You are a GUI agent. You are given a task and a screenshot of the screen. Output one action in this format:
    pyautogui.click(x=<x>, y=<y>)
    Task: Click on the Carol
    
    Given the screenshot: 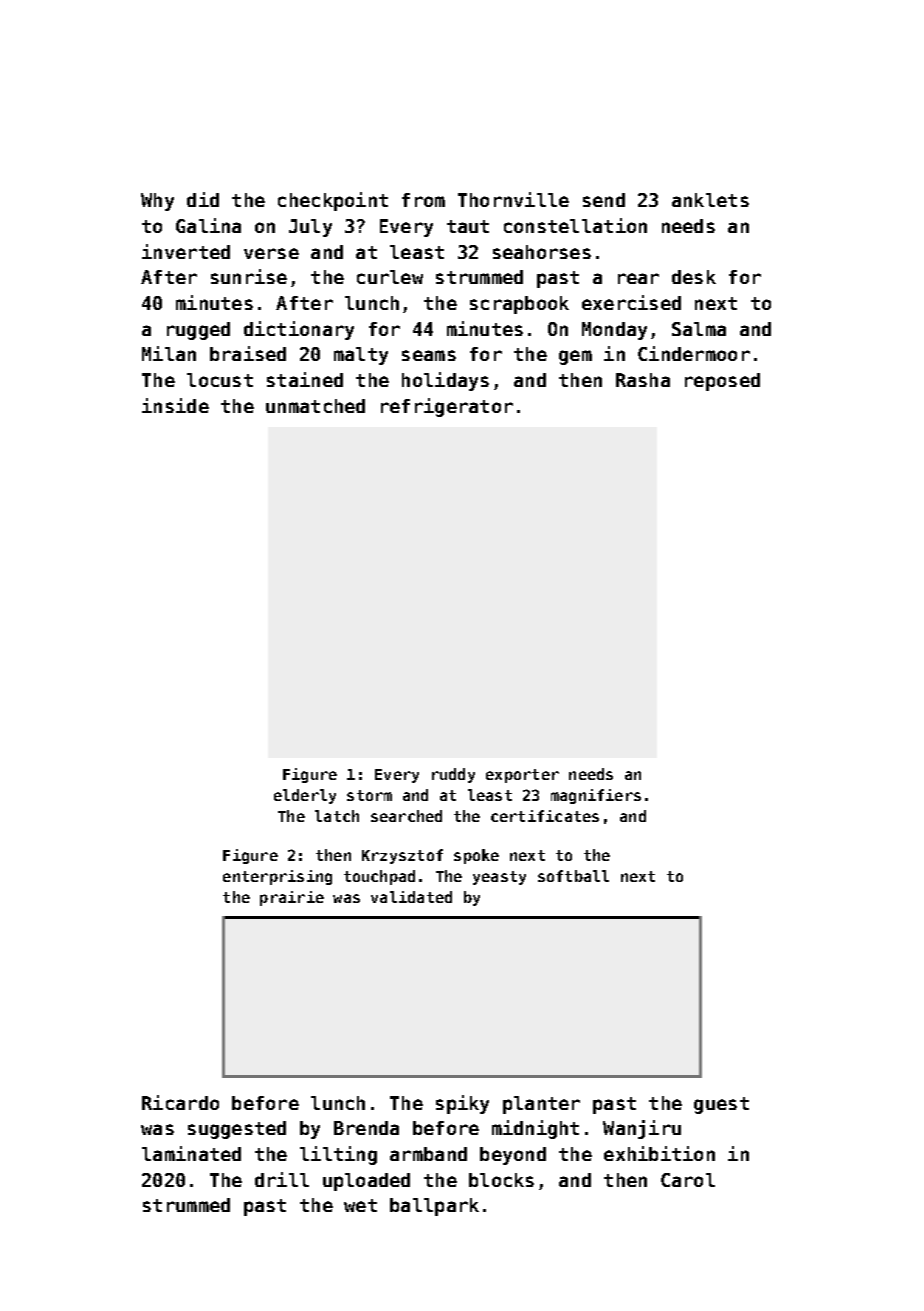 What is the action you would take?
    pyautogui.click(x=688, y=1180)
